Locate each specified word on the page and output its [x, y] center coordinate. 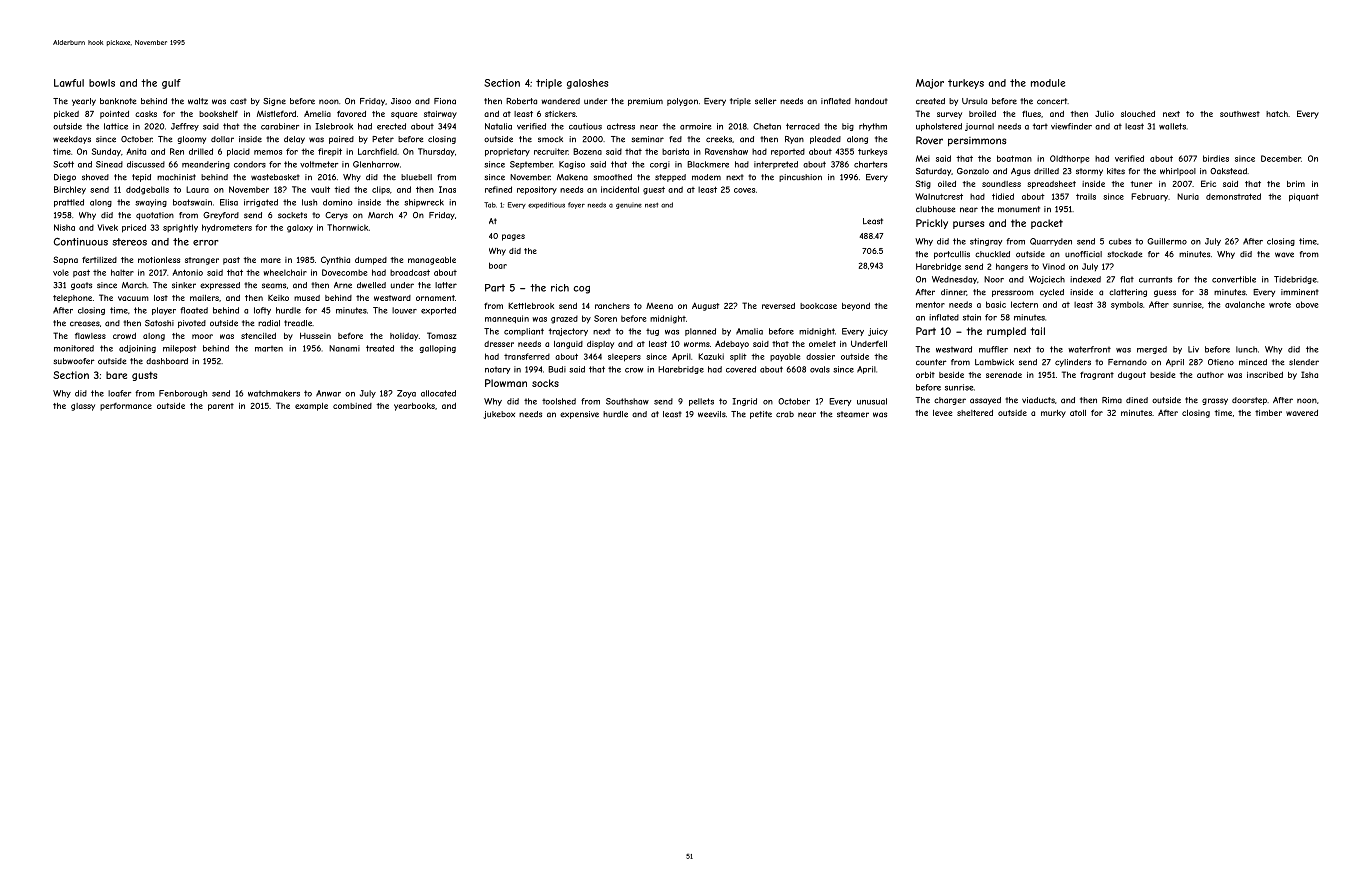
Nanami [344, 348]
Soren [605, 318]
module [1048, 83]
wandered [560, 101]
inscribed [1265, 375]
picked [66, 115]
